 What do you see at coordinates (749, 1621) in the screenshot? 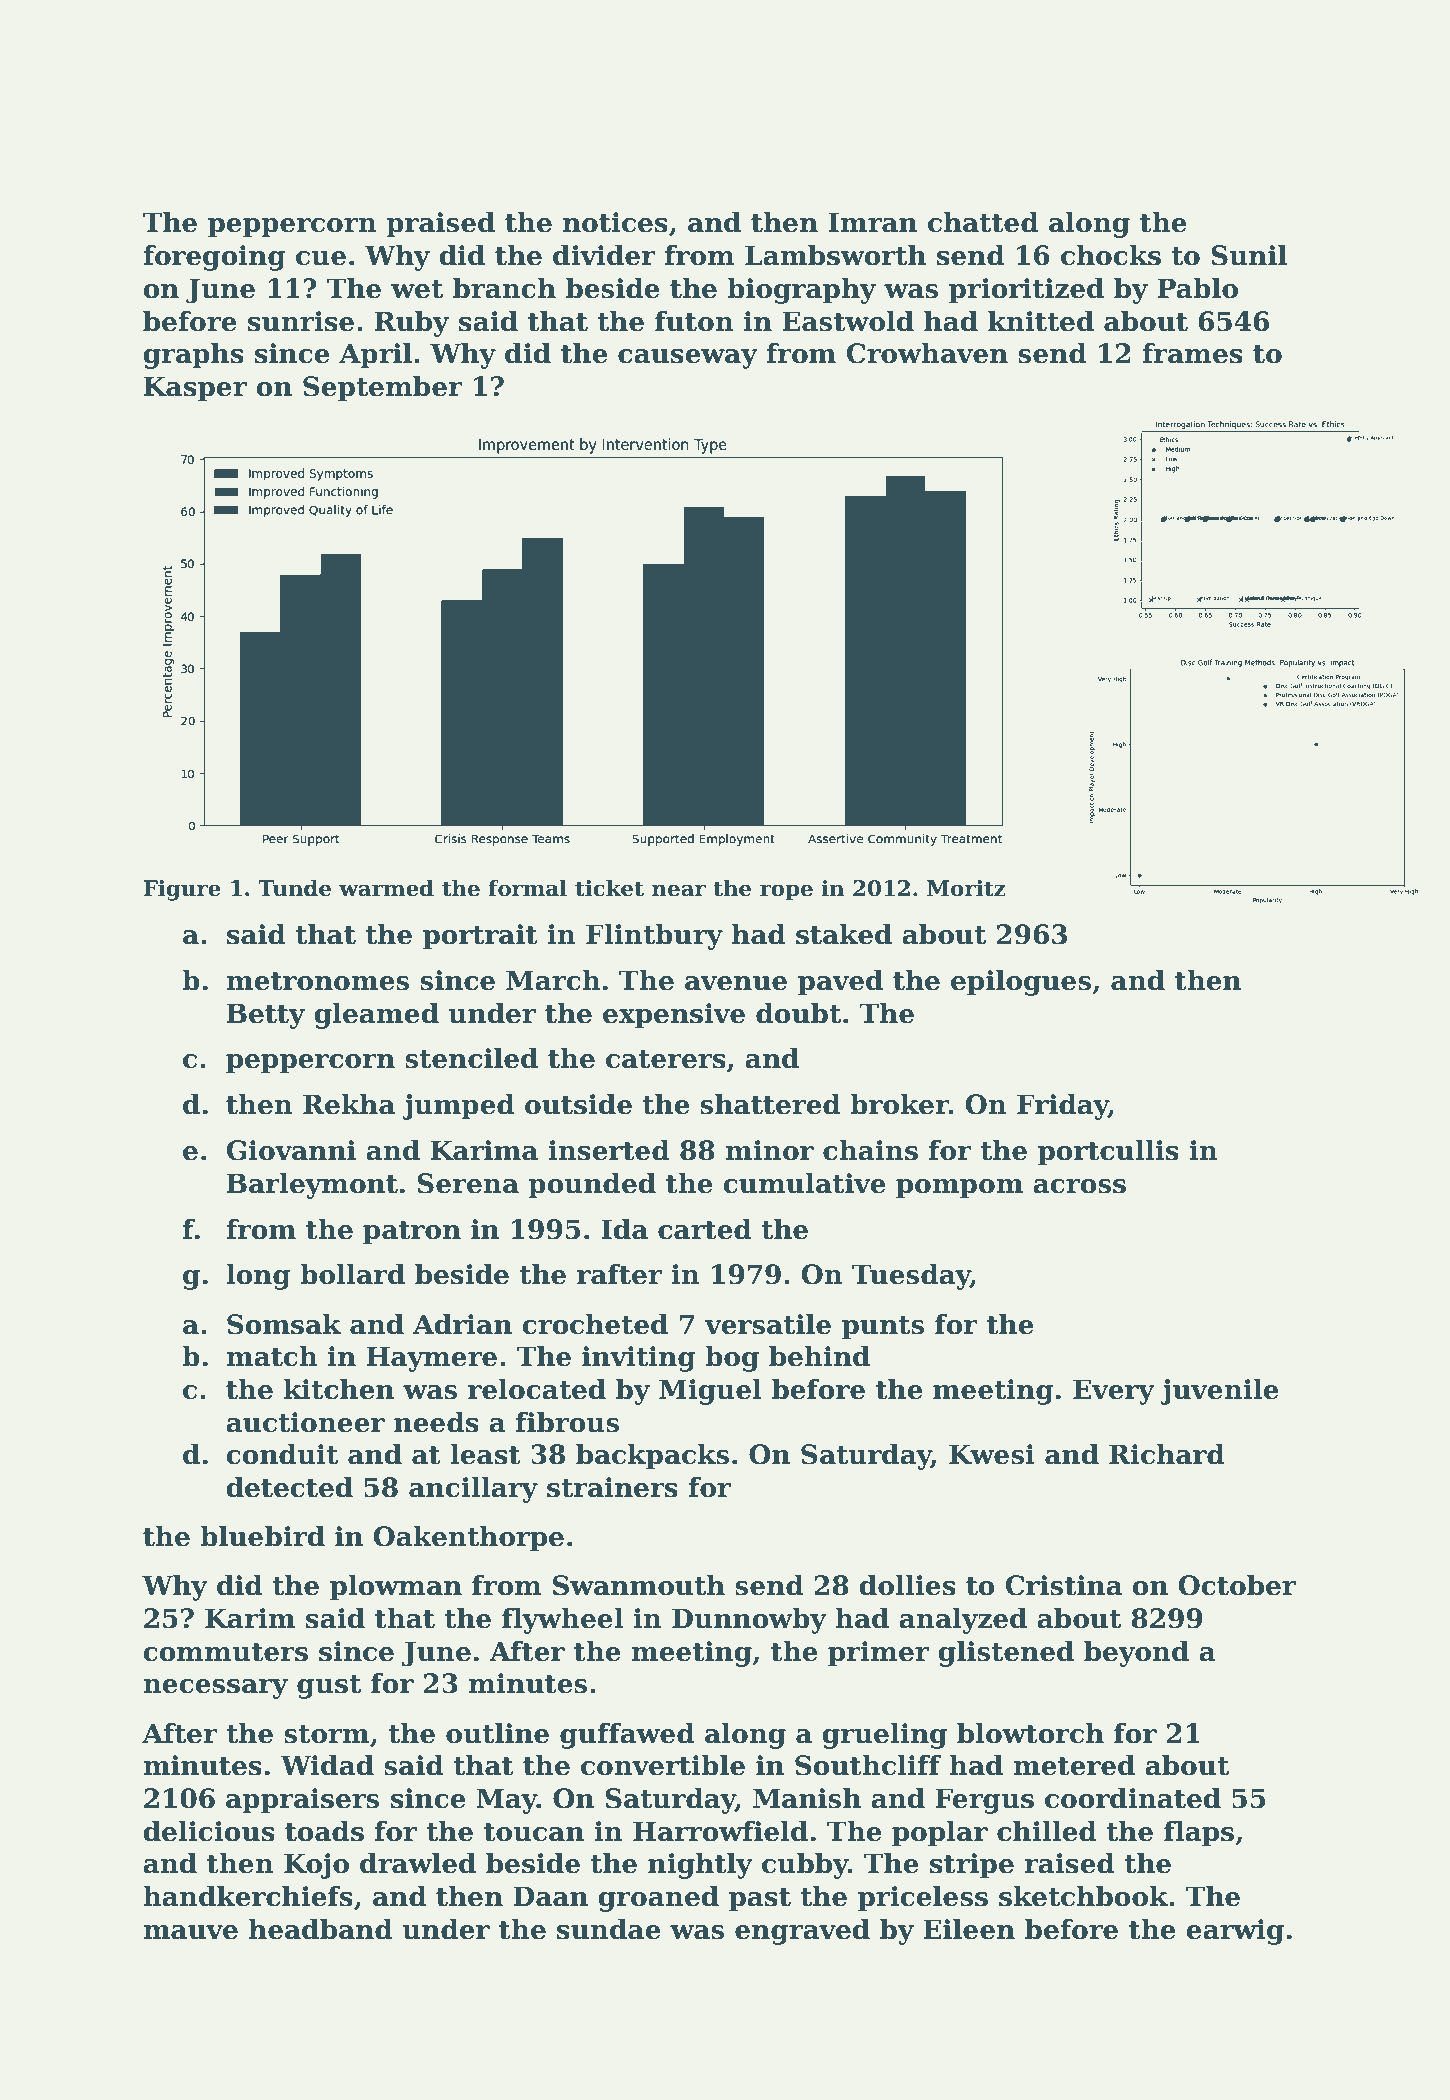
I see `Dunnowby` at bounding box center [749, 1621].
